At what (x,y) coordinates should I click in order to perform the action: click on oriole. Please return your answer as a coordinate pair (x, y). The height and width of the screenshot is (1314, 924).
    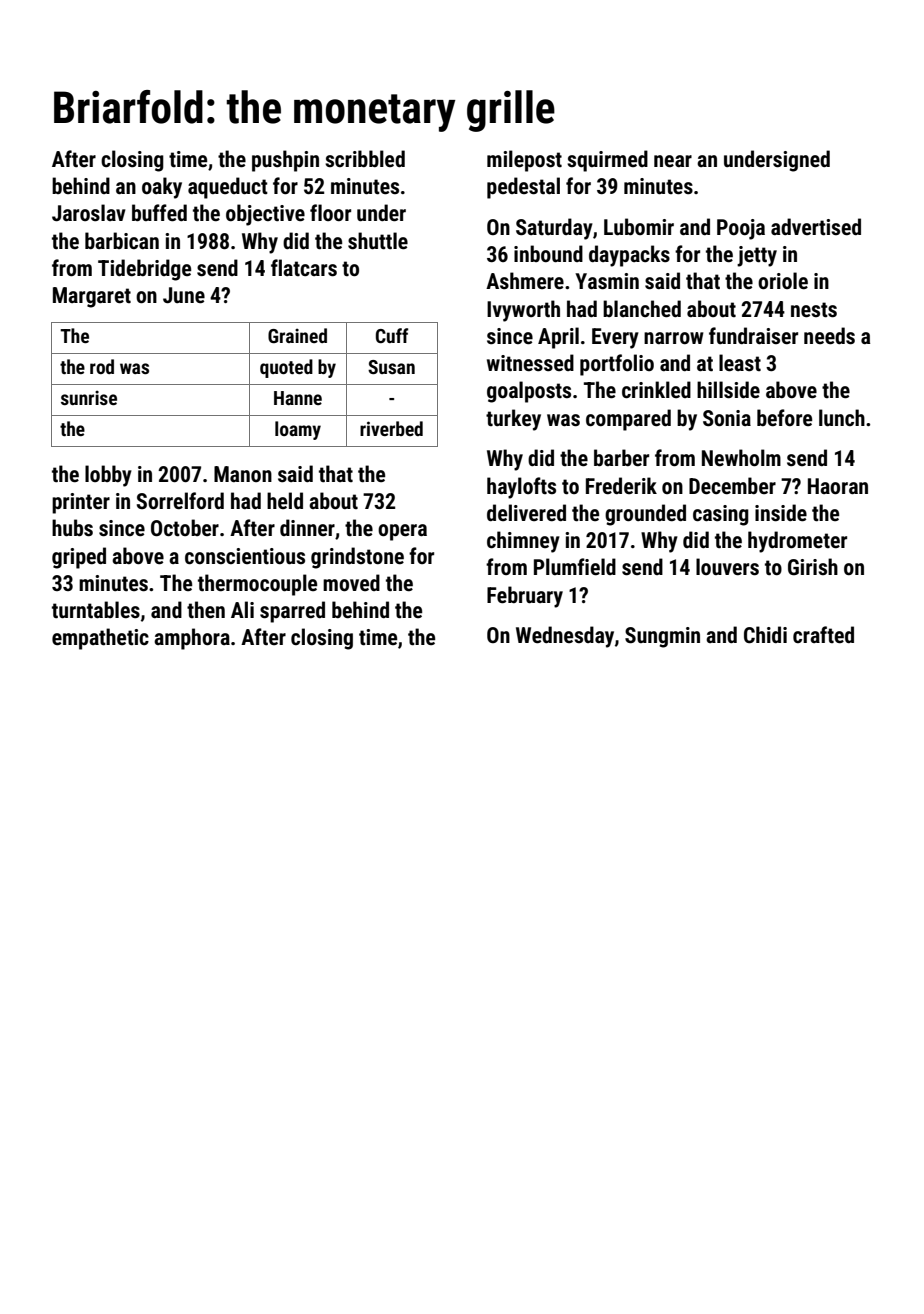
    Looking at the image, I should click on (783, 280).
